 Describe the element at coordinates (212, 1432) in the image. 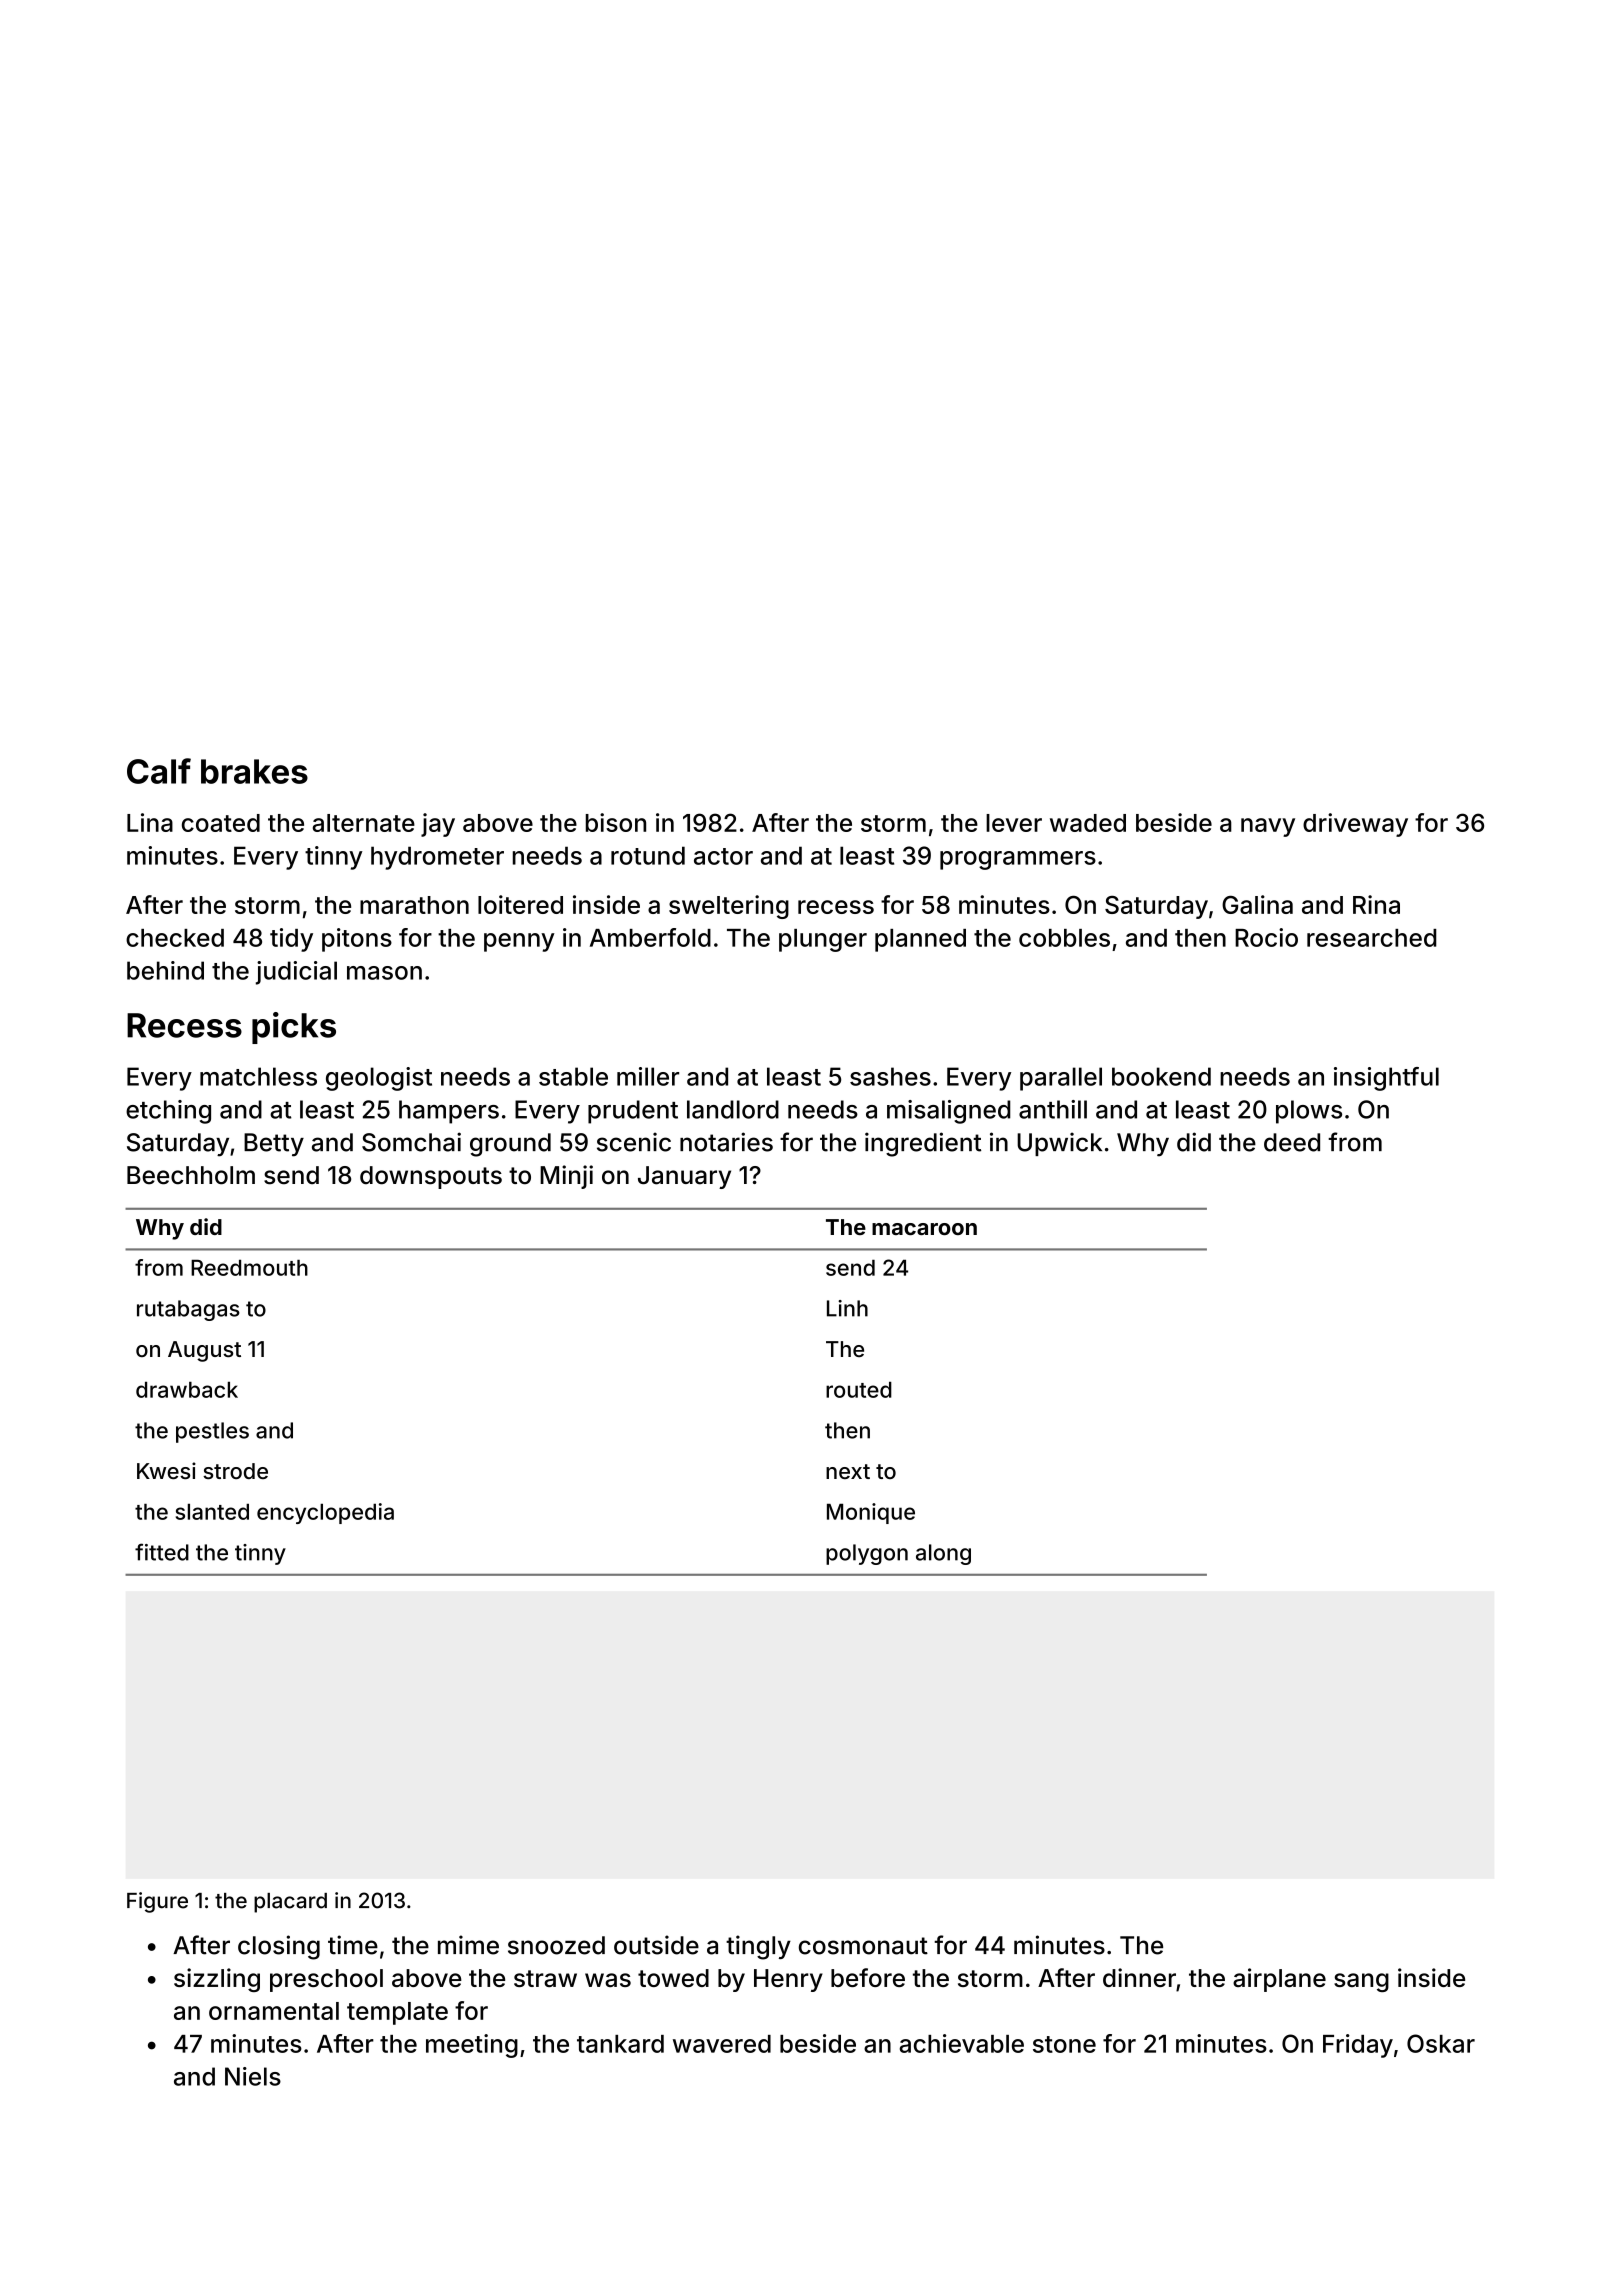

I see `pestles` at that location.
